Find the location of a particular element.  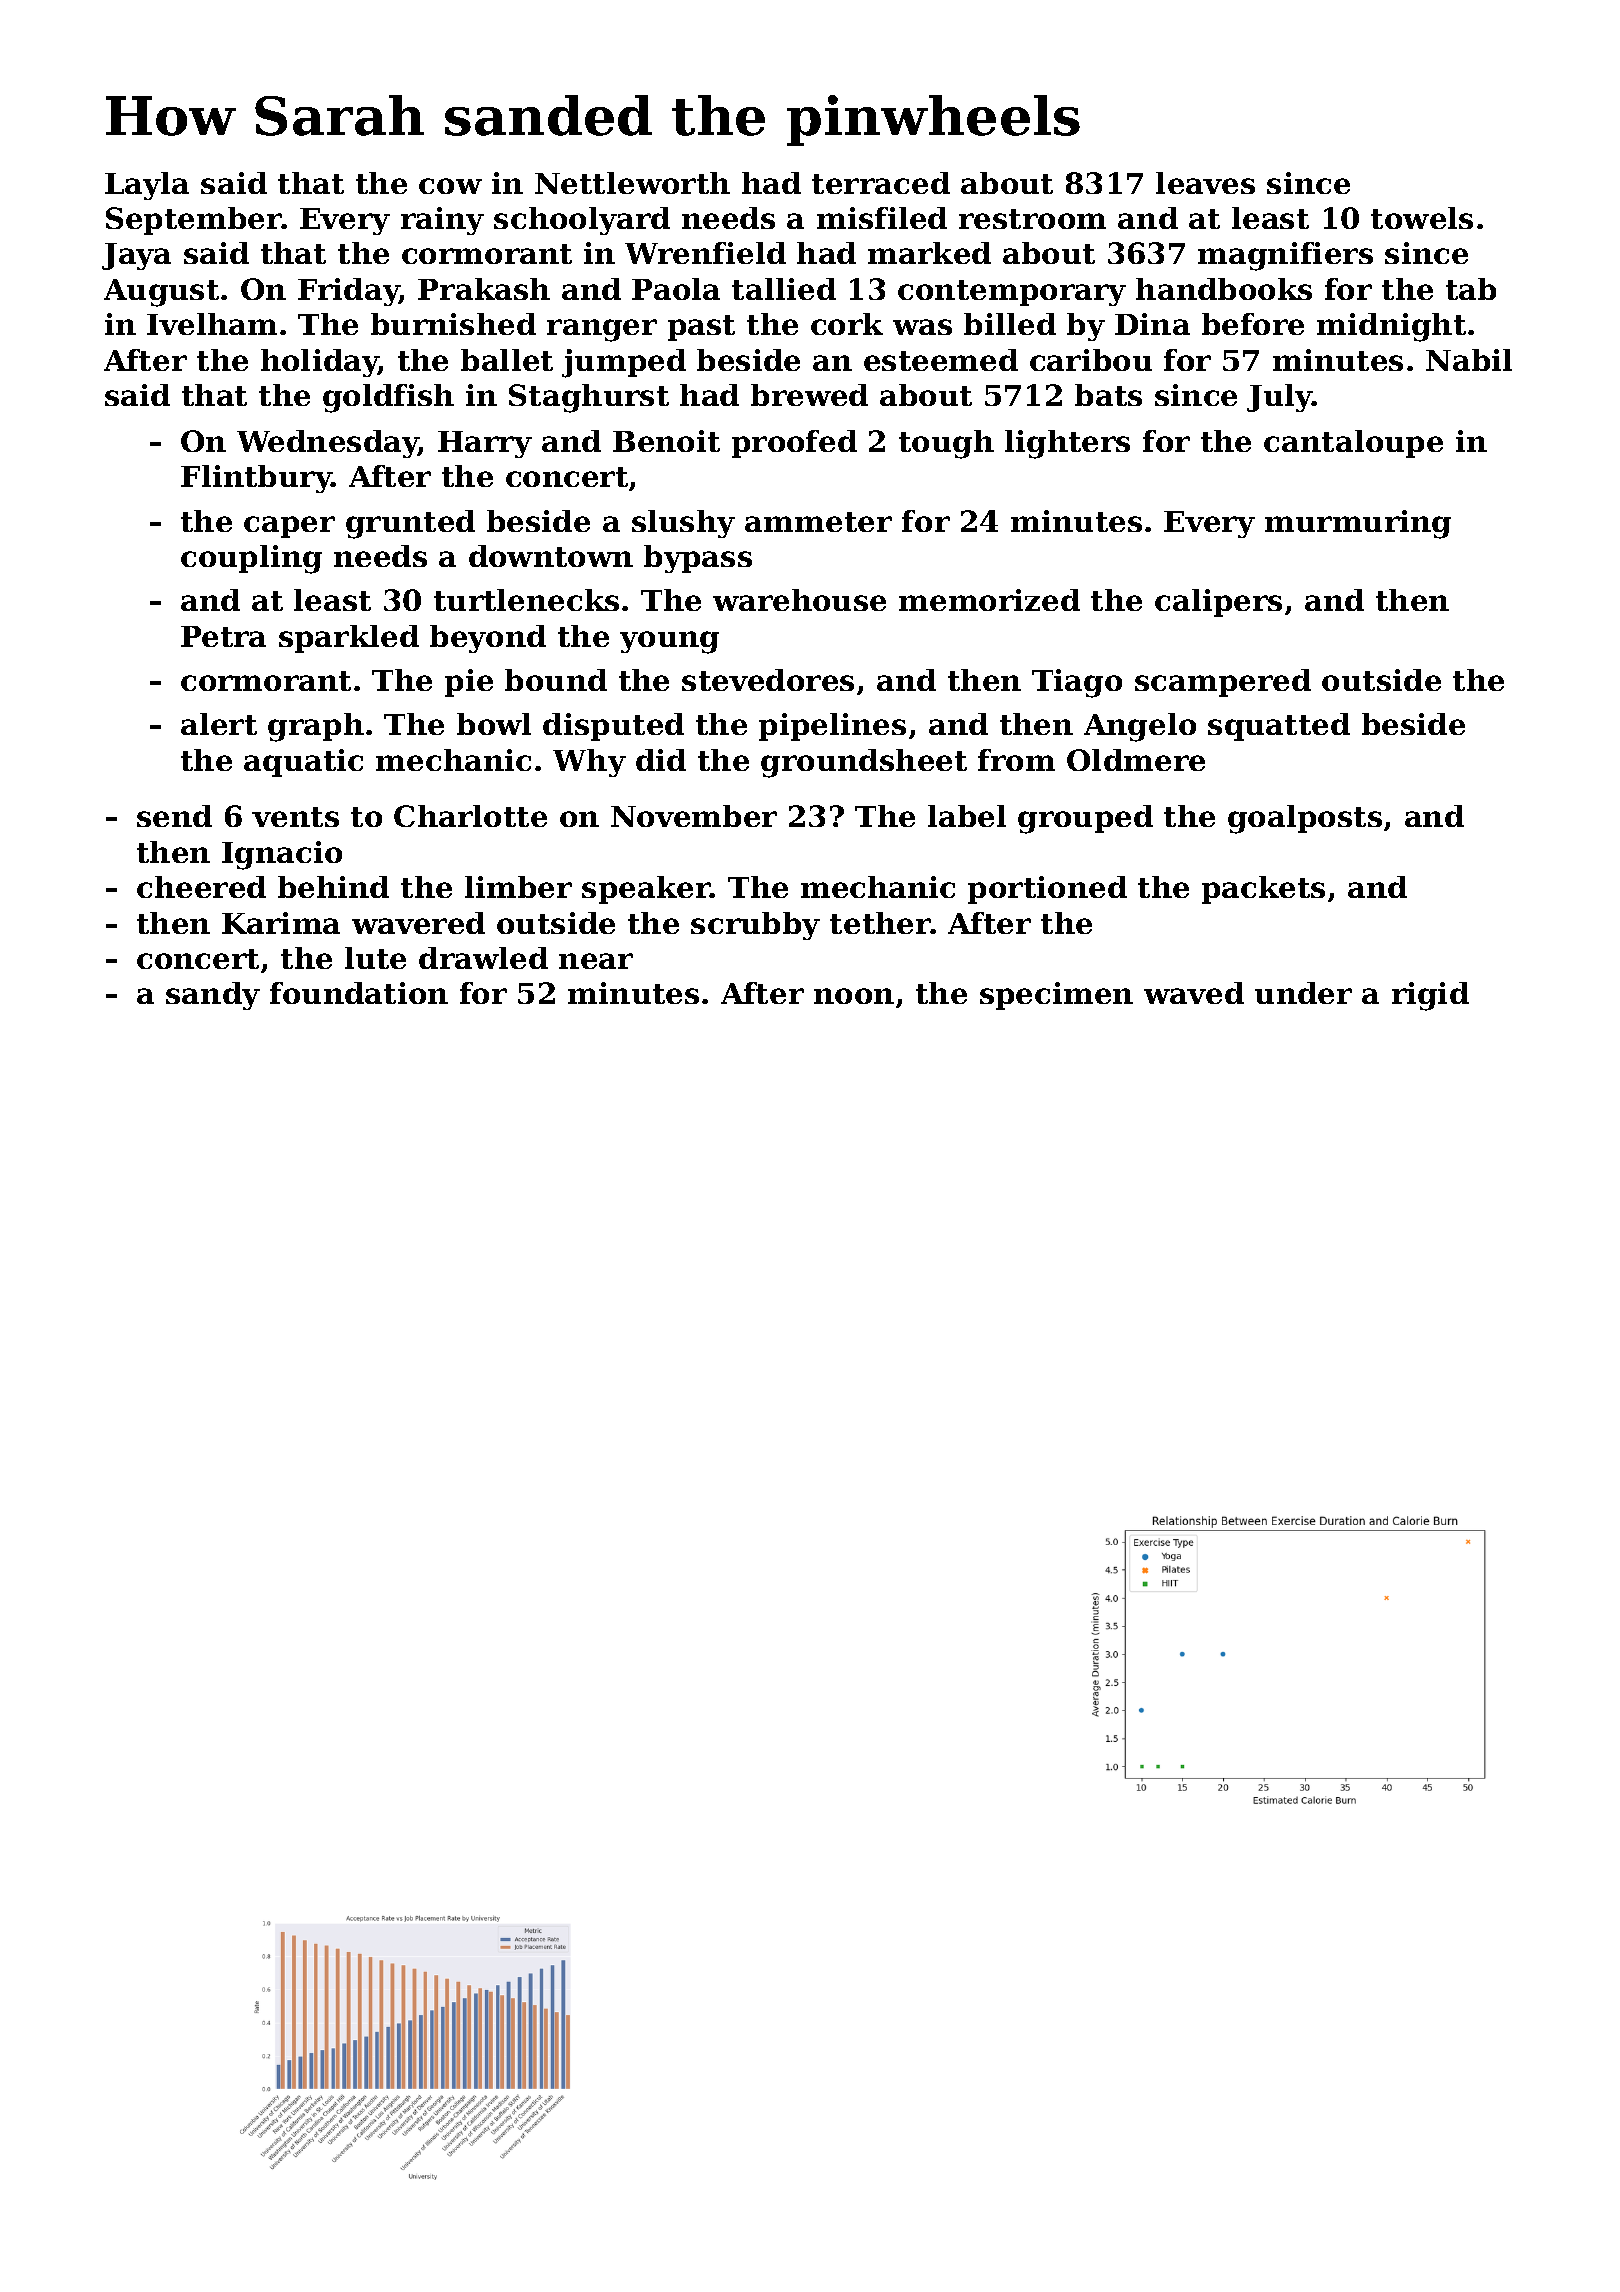

billed is located at coordinates (1010, 324).
